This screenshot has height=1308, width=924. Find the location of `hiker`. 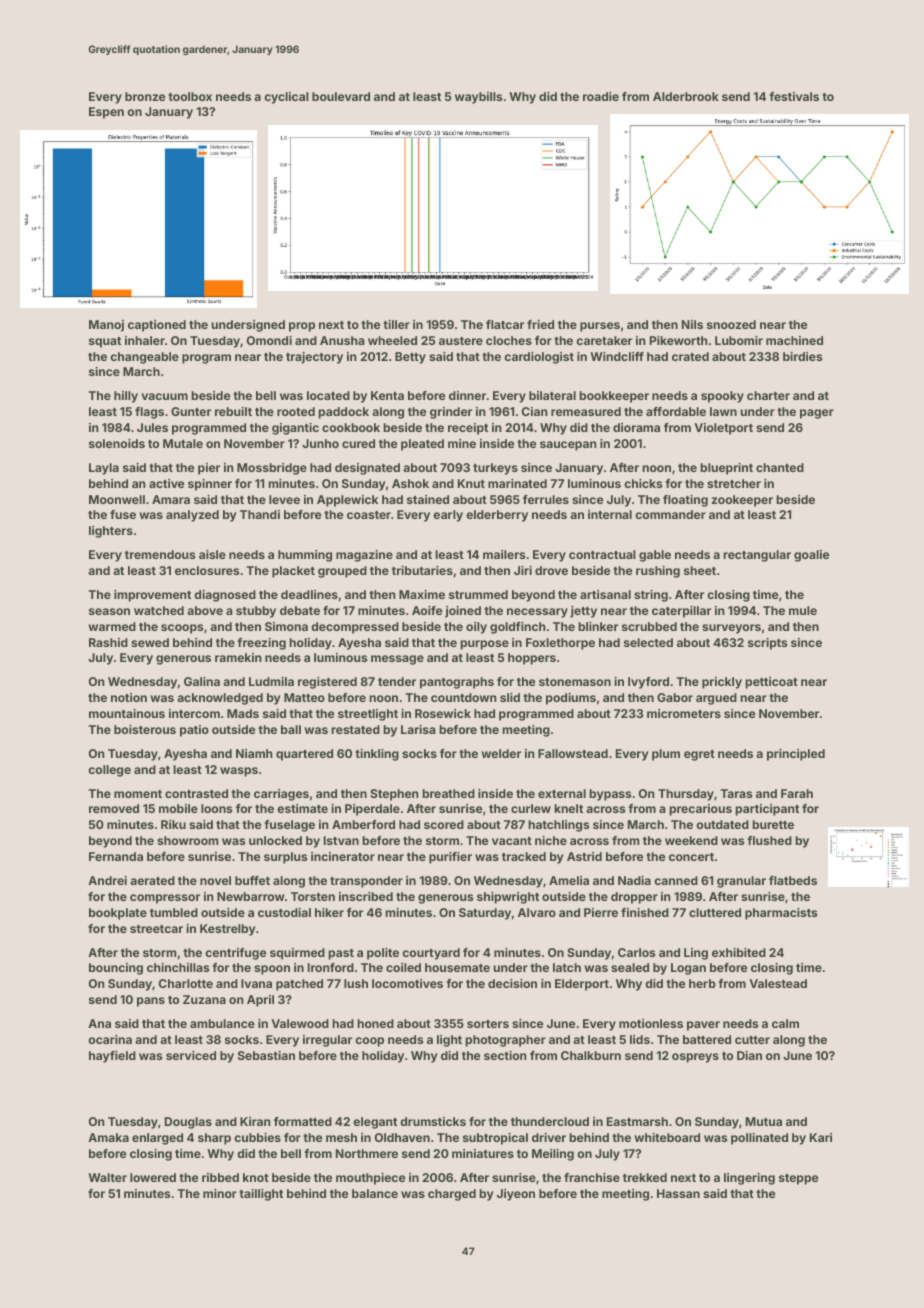

hiker is located at coordinates (329, 912).
